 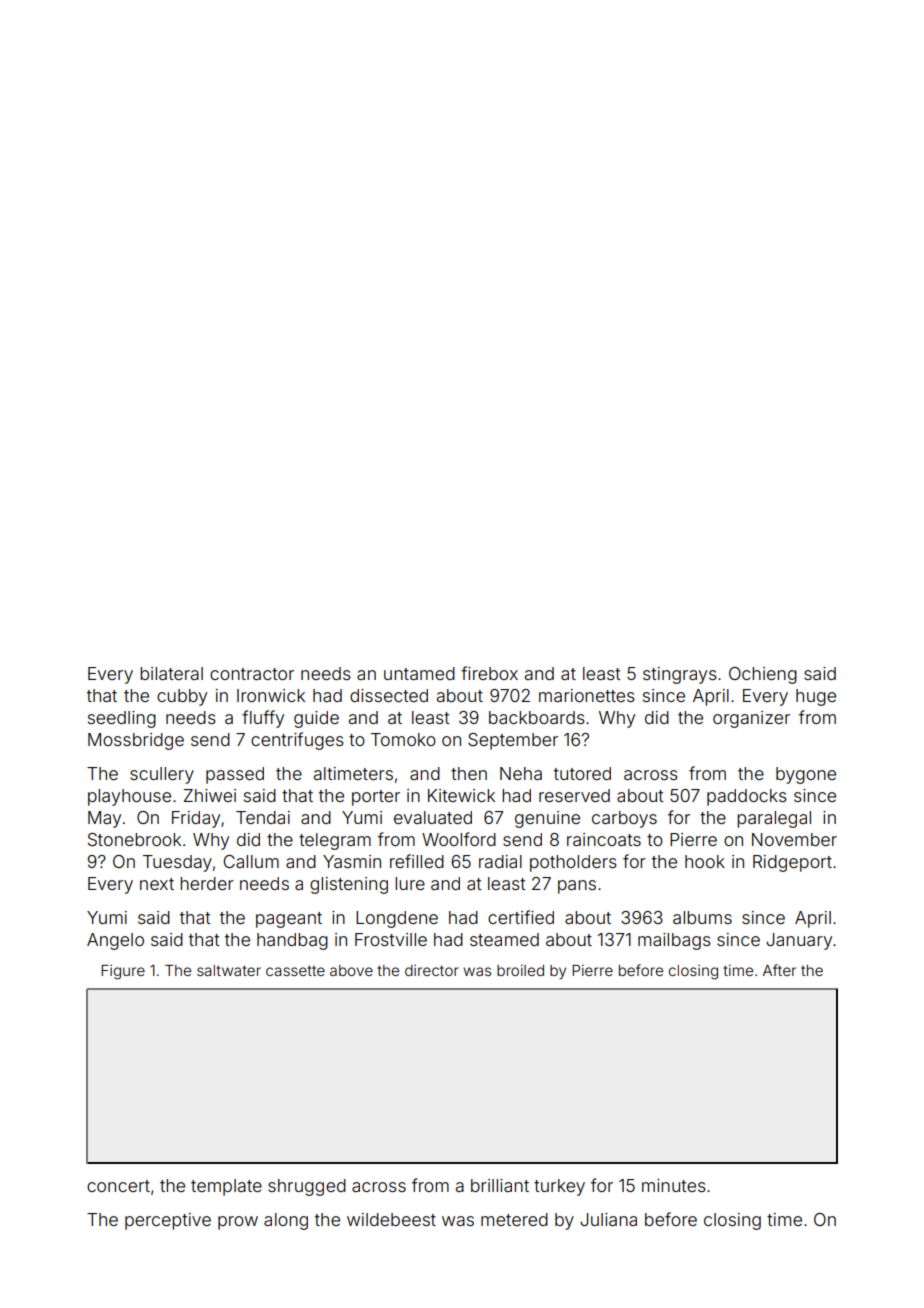 What do you see at coordinates (763, 675) in the page?
I see `Ochieng` at bounding box center [763, 675].
